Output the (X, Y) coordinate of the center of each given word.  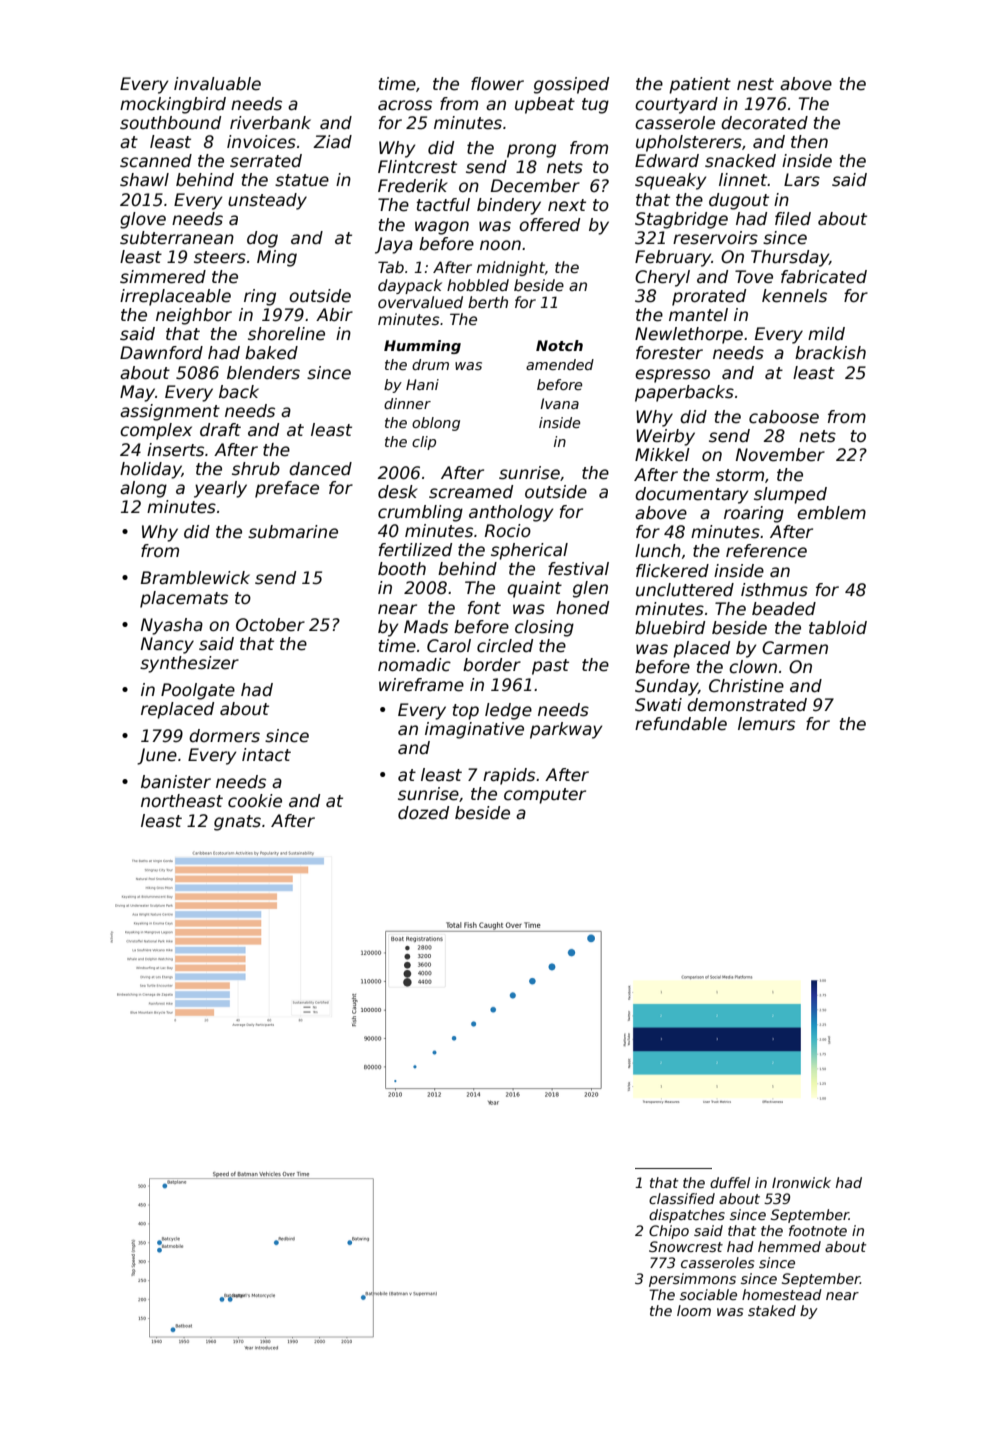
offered (549, 225)
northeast (182, 801)
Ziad (332, 142)
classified (682, 1198)
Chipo (669, 1232)
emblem (831, 513)
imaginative (474, 730)
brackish (830, 353)
